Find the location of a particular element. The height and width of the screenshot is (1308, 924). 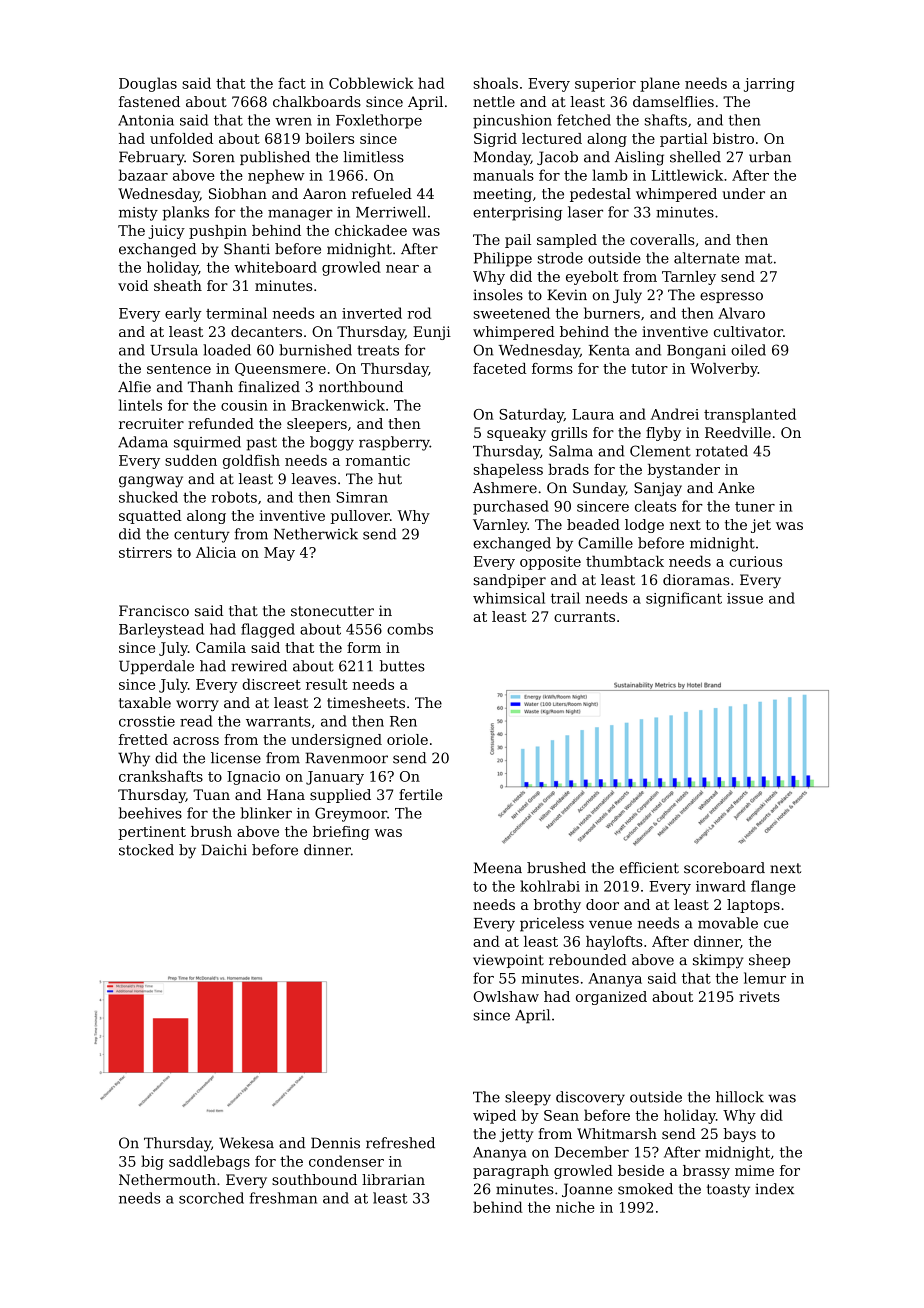

sandpiper is located at coordinates (509, 581).
